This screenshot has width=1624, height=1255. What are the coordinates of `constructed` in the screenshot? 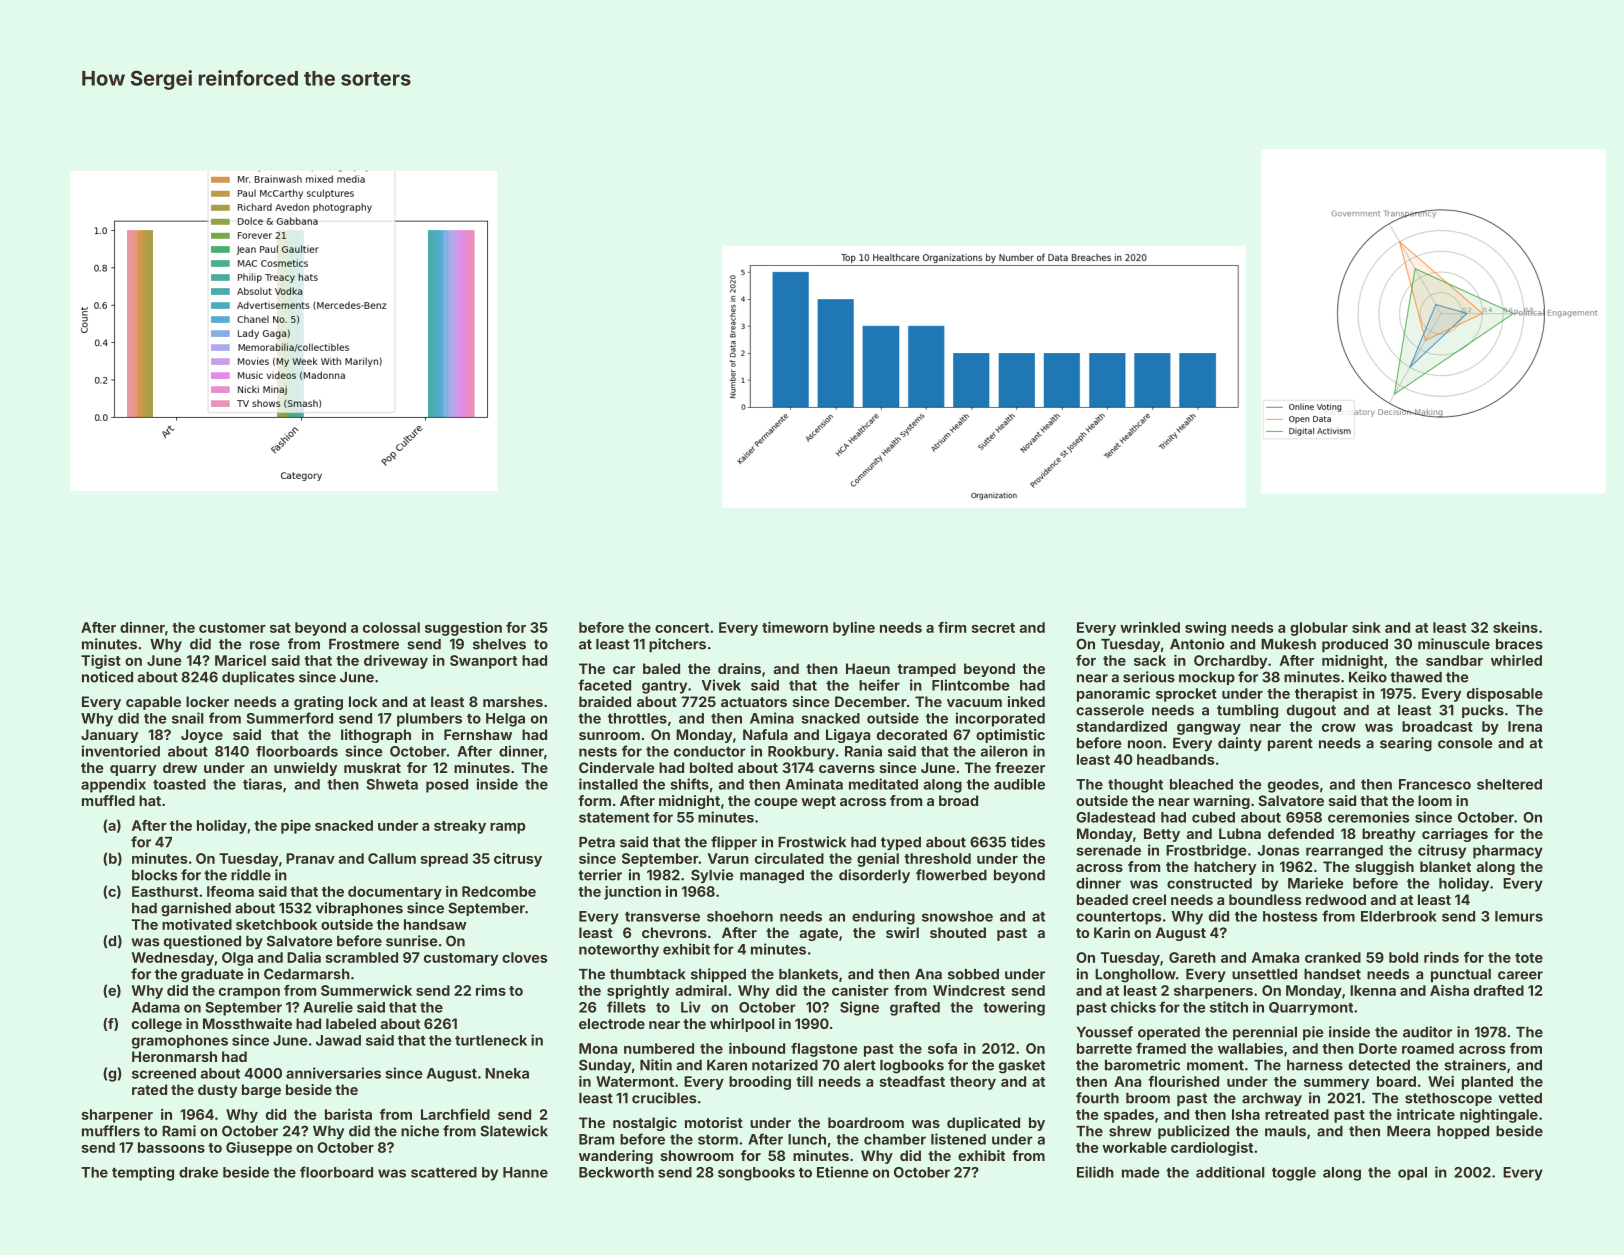 It's located at (1209, 883).
